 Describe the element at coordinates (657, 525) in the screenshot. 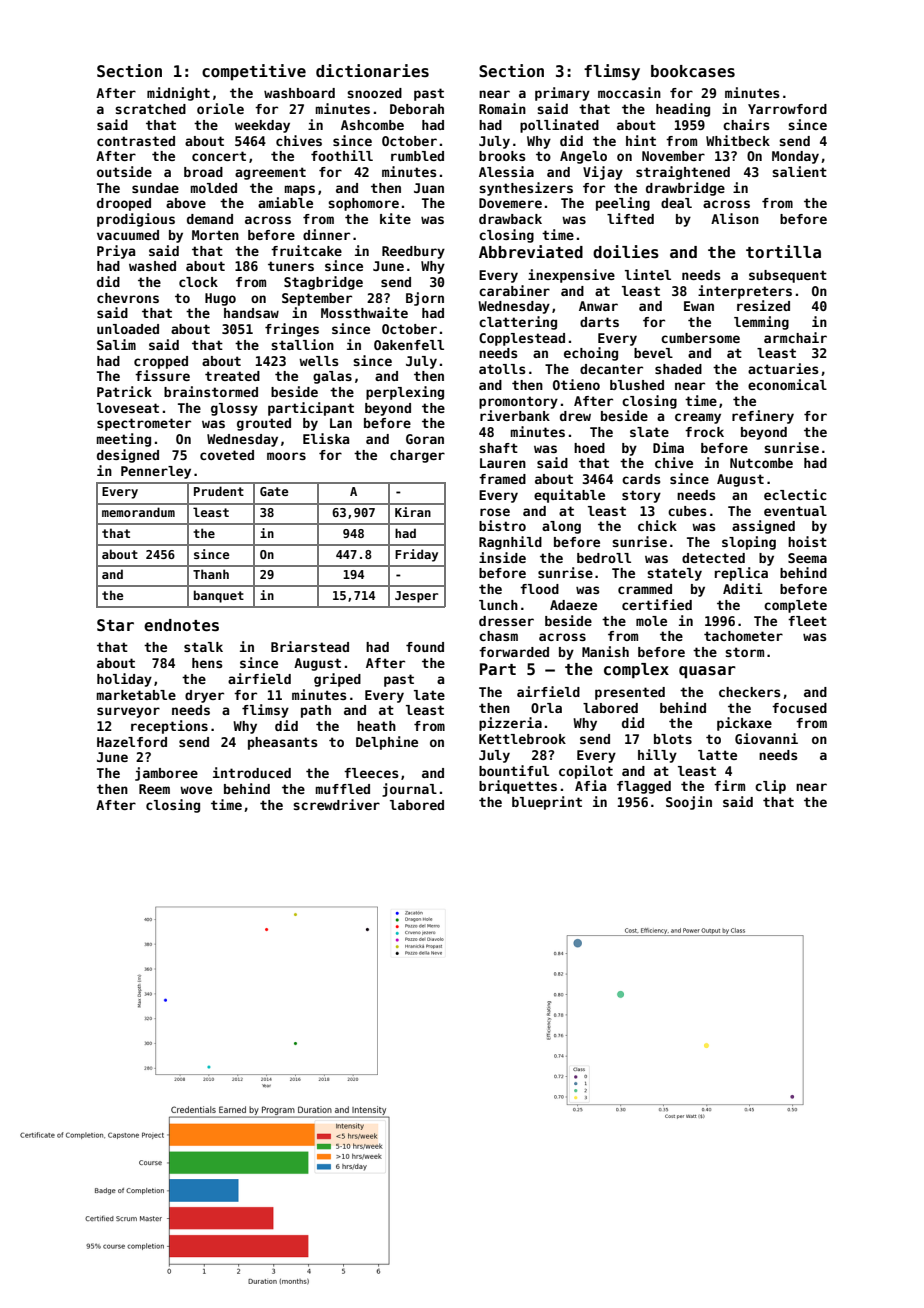

I see `chick` at that location.
